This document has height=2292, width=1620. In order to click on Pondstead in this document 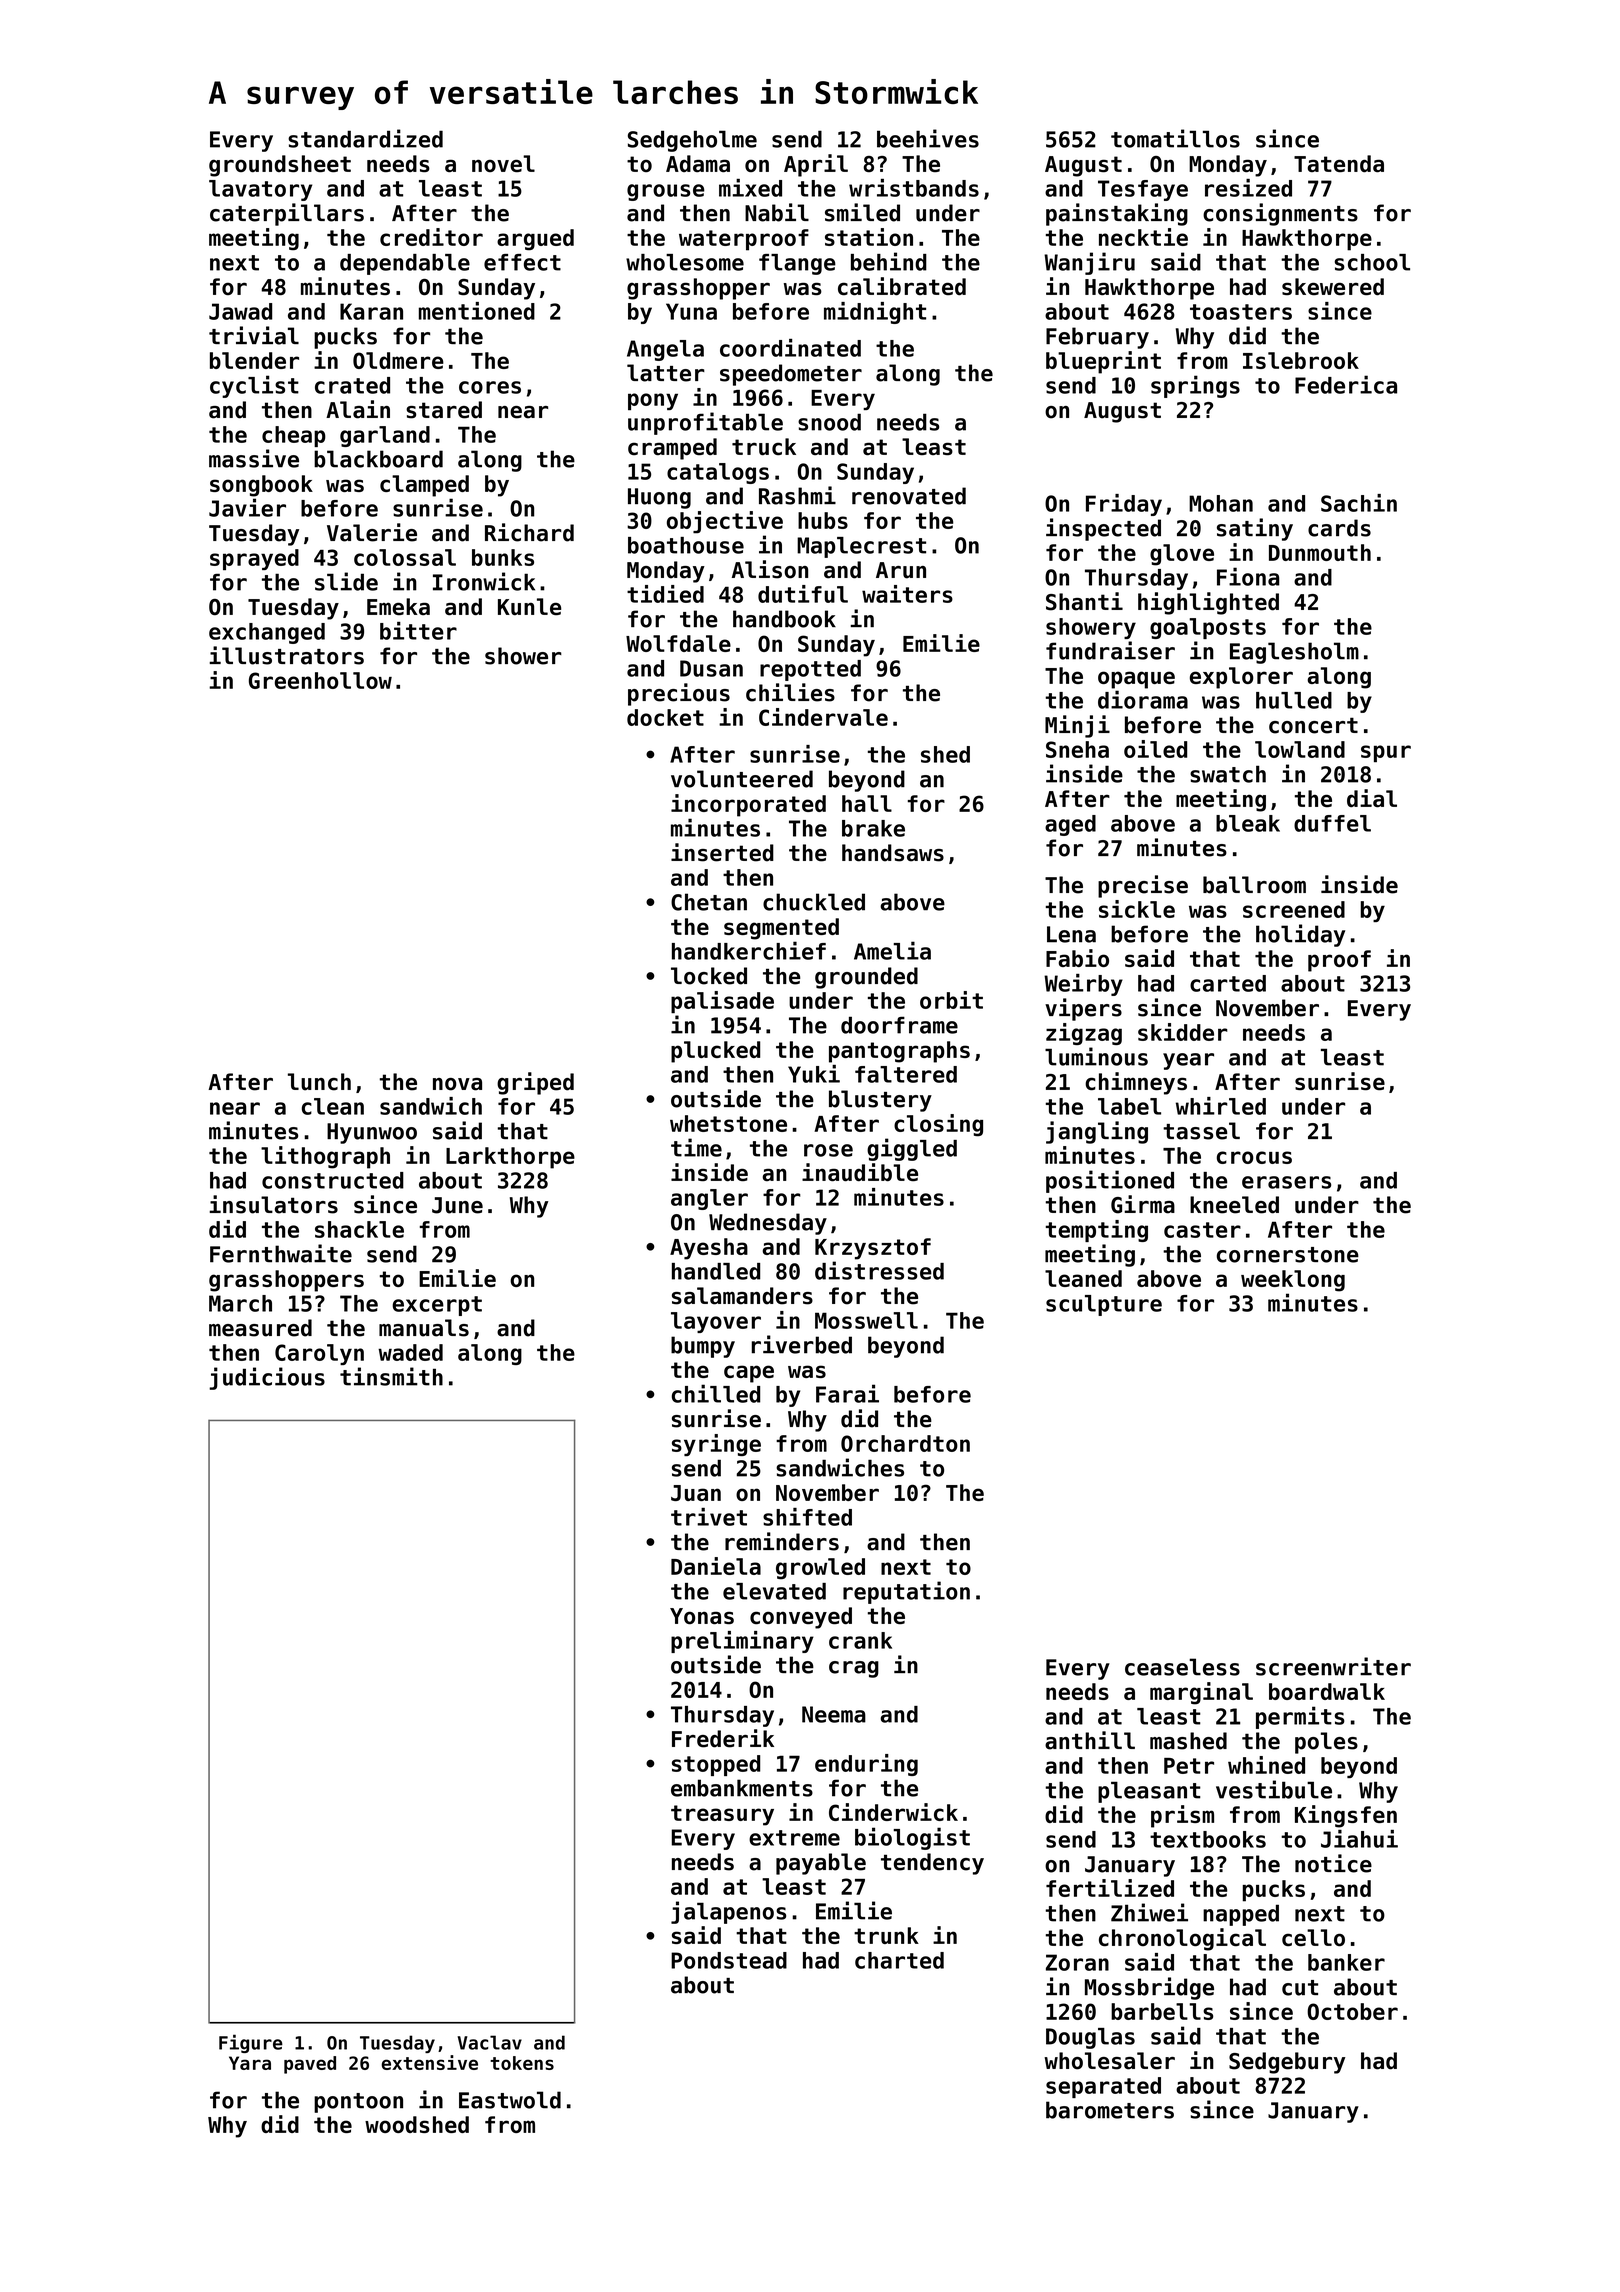, I will do `click(729, 1960)`.
